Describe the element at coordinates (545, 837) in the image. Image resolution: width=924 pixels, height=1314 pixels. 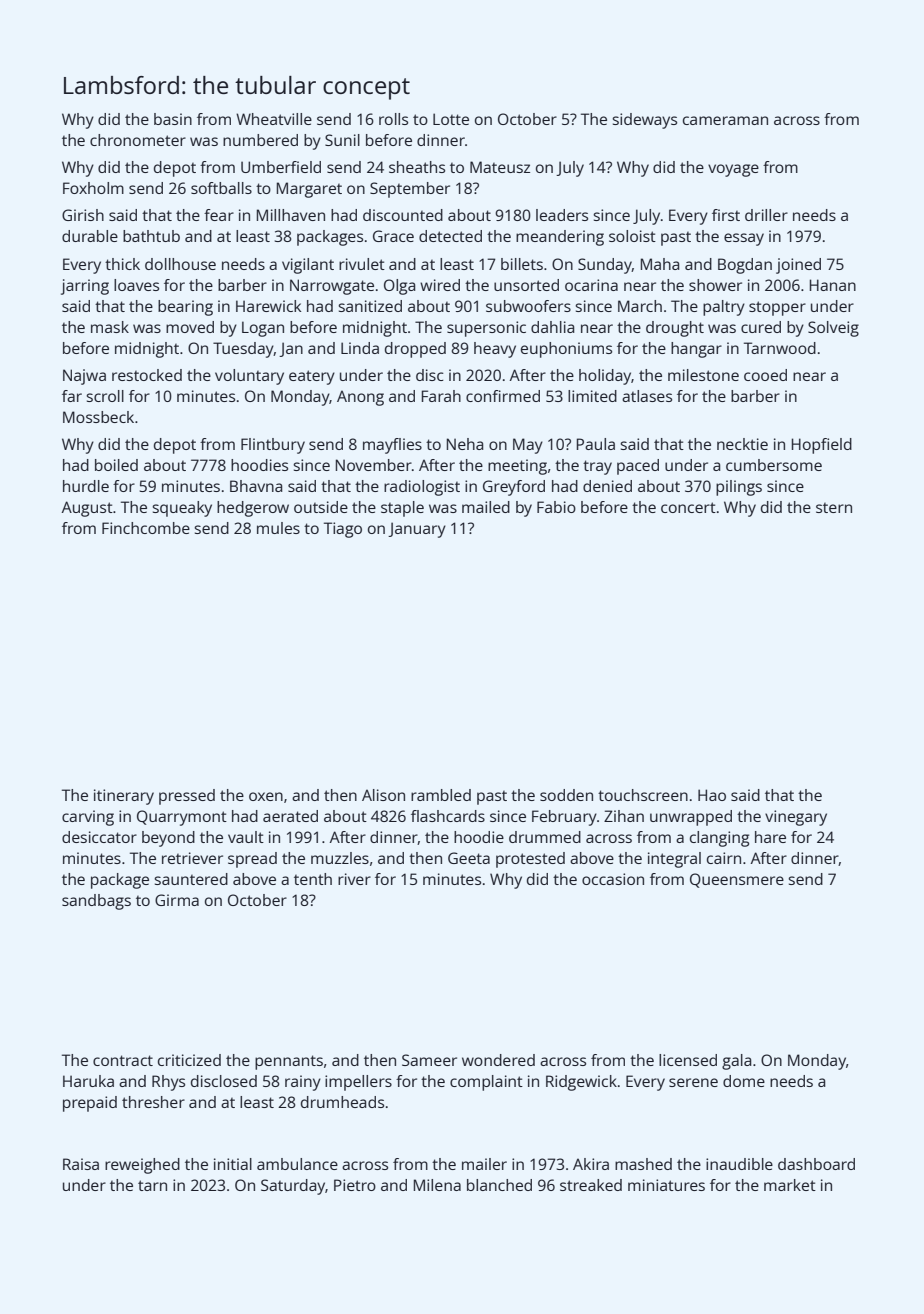
I see `drummed` at that location.
